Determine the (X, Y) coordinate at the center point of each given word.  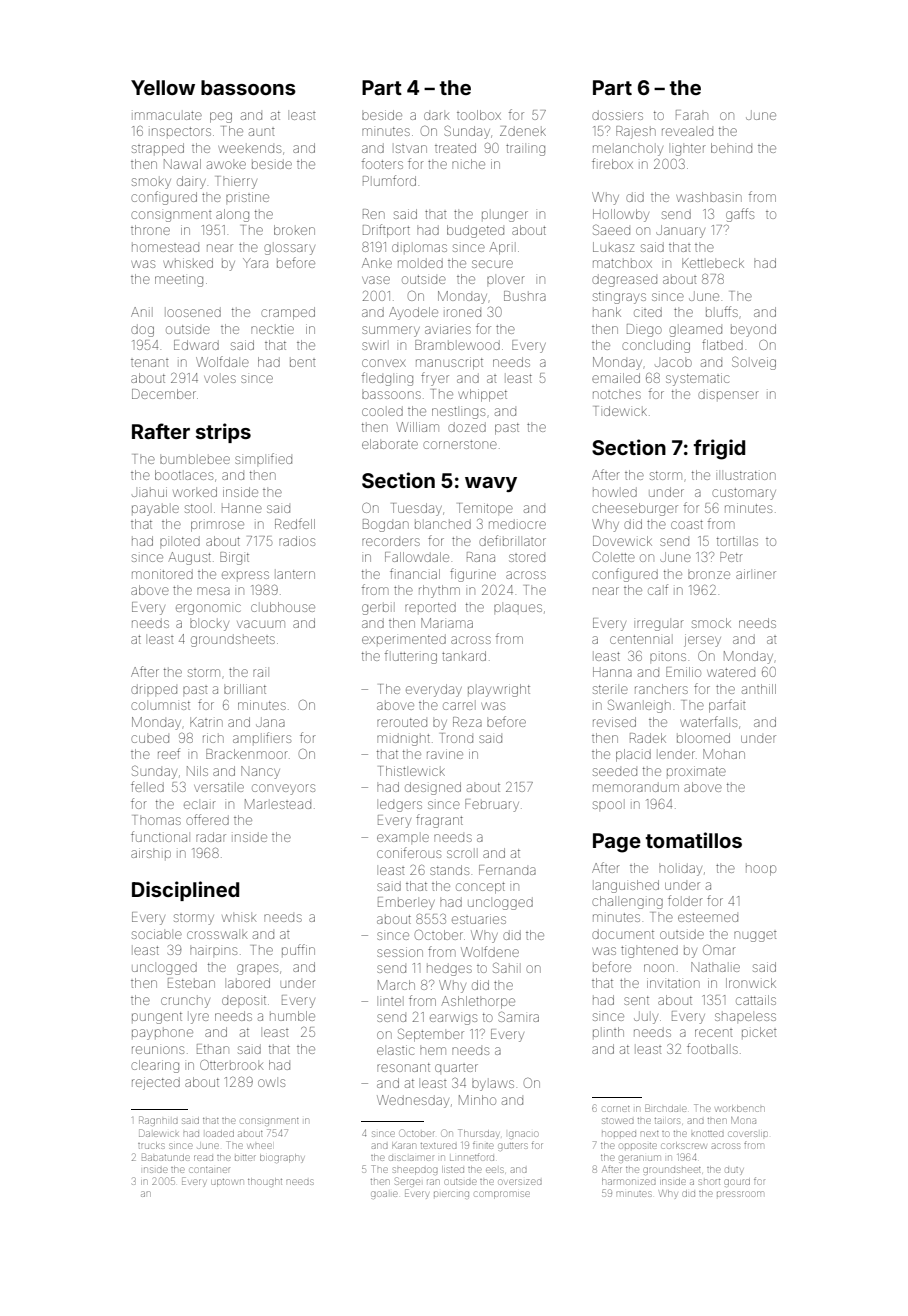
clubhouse (283, 607)
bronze (709, 575)
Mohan (724, 754)
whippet (482, 395)
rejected (156, 1083)
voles (220, 379)
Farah (692, 115)
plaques (518, 609)
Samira (518, 1016)
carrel (458, 706)
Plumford (389, 180)
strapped (158, 149)
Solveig (754, 363)
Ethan (213, 1049)
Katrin (206, 722)
